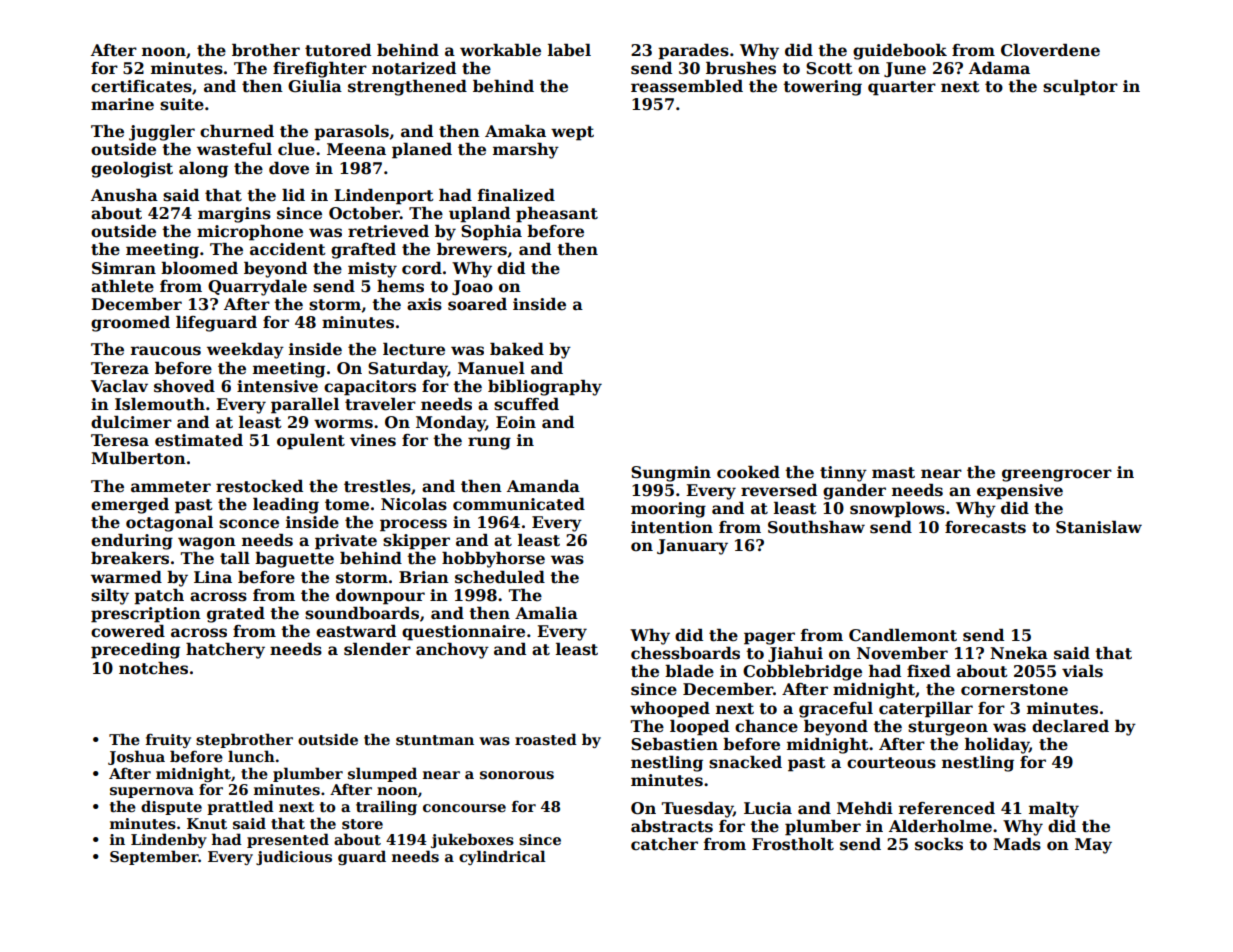 This screenshot has width=1233, height=952. I want to click on catcher, so click(664, 844).
